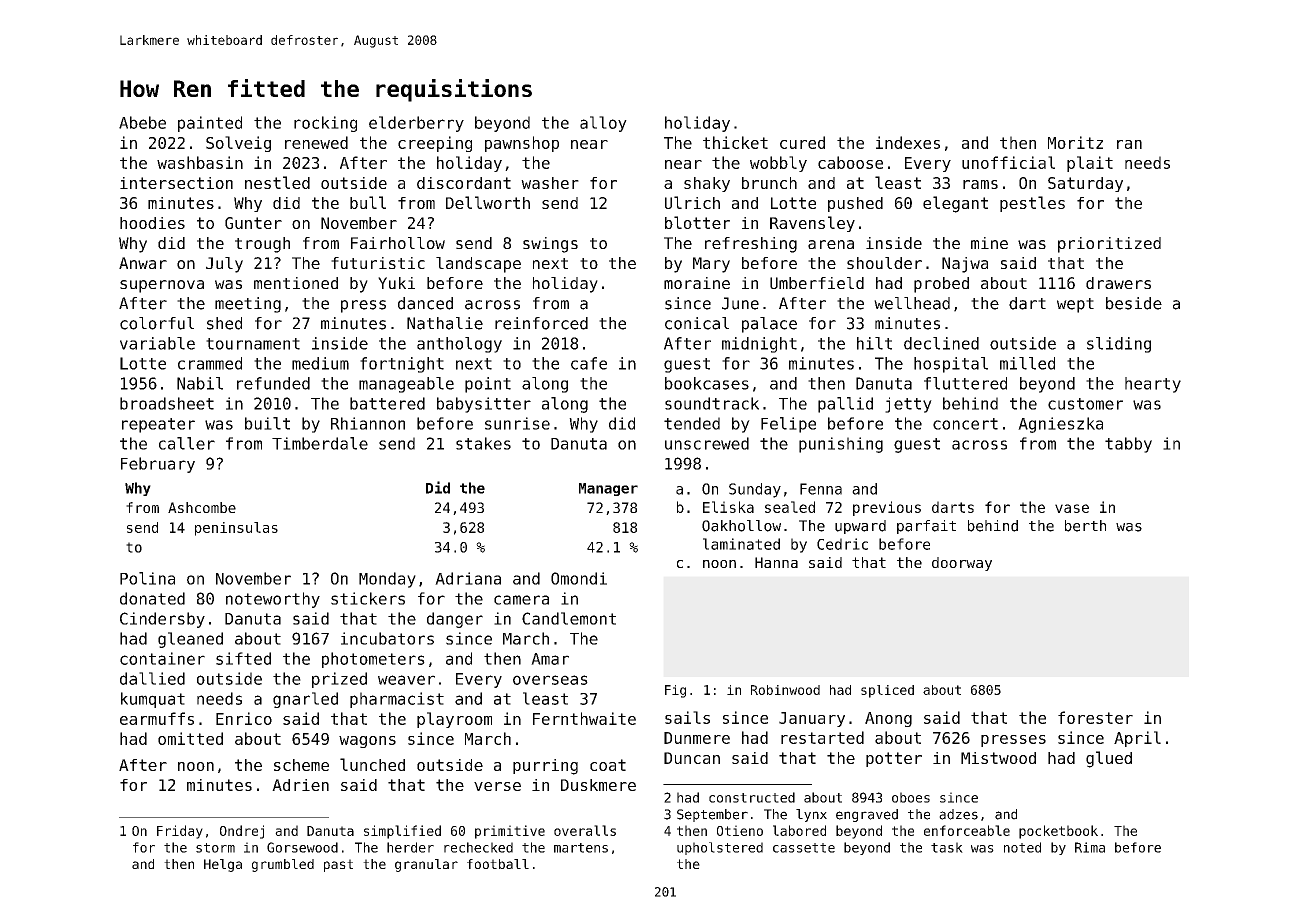 This page has width=1308, height=924. I want to click on purring, so click(545, 767).
